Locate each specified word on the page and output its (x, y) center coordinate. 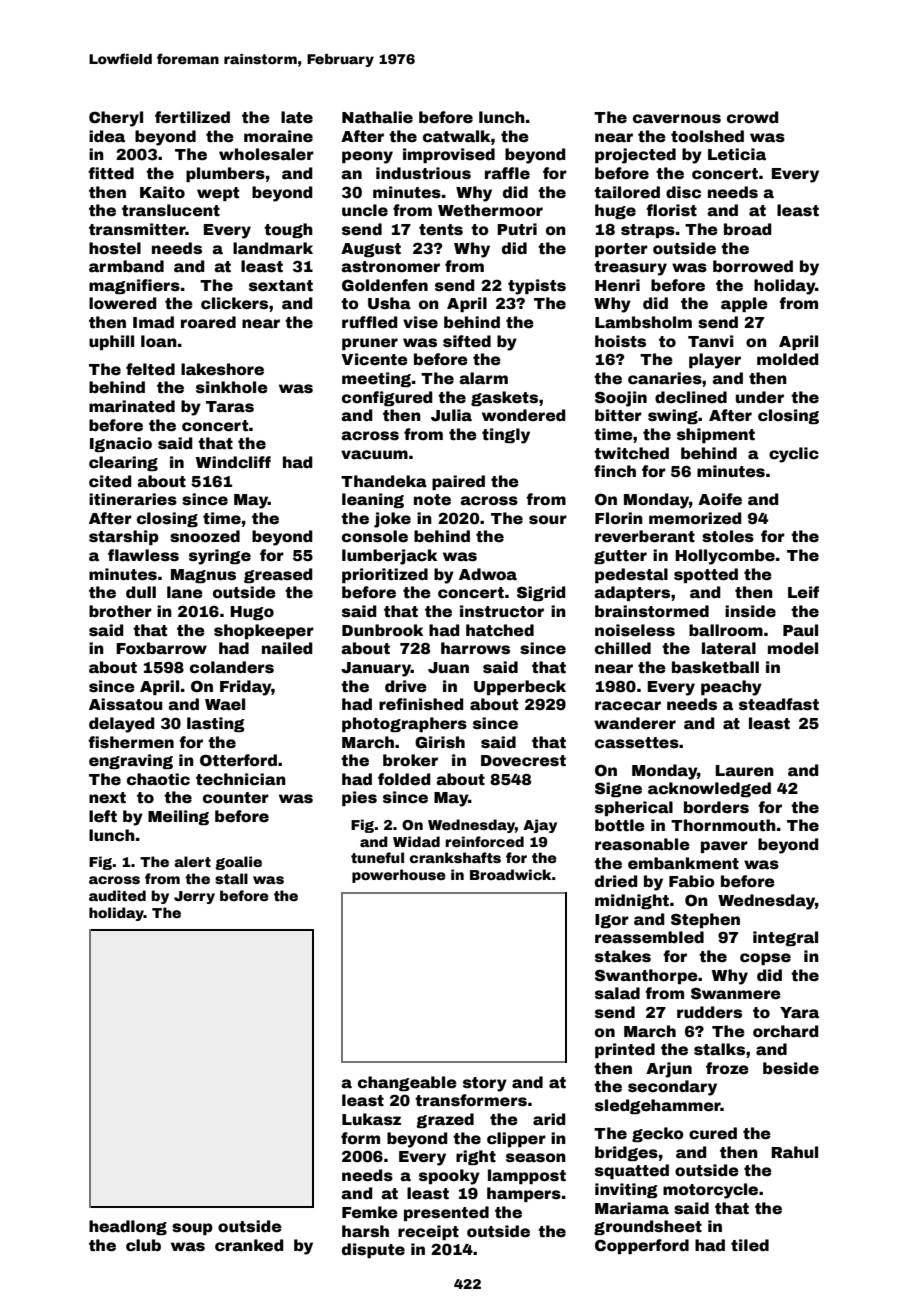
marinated (132, 406)
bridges (626, 1153)
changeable (407, 1083)
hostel (115, 248)
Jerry (194, 897)
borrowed (753, 266)
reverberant (645, 536)
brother (120, 611)
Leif (803, 592)
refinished (421, 704)
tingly (506, 436)
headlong (128, 1227)
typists (537, 287)
